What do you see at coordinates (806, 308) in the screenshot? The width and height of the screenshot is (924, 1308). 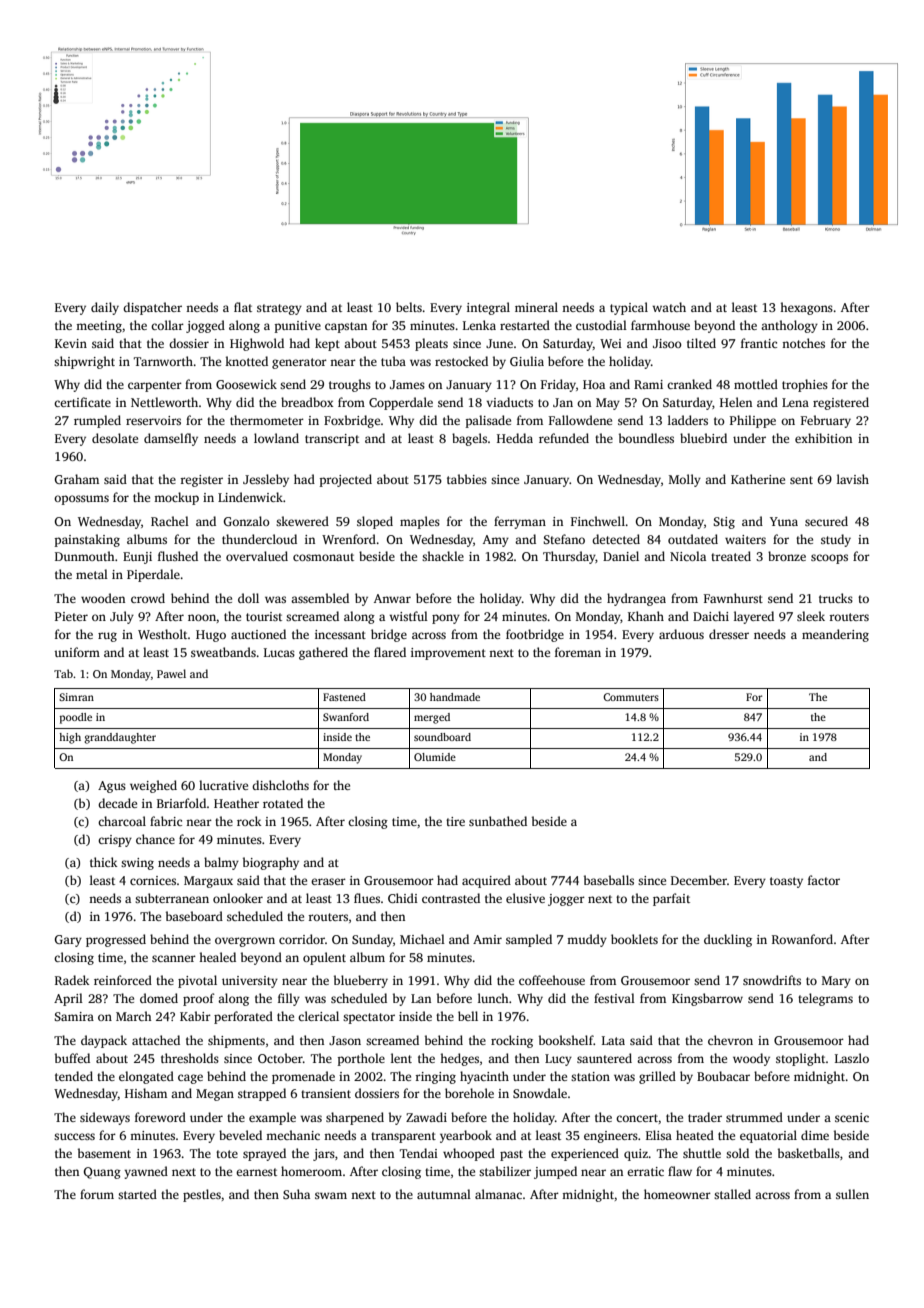 I see `hexagons` at bounding box center [806, 308].
